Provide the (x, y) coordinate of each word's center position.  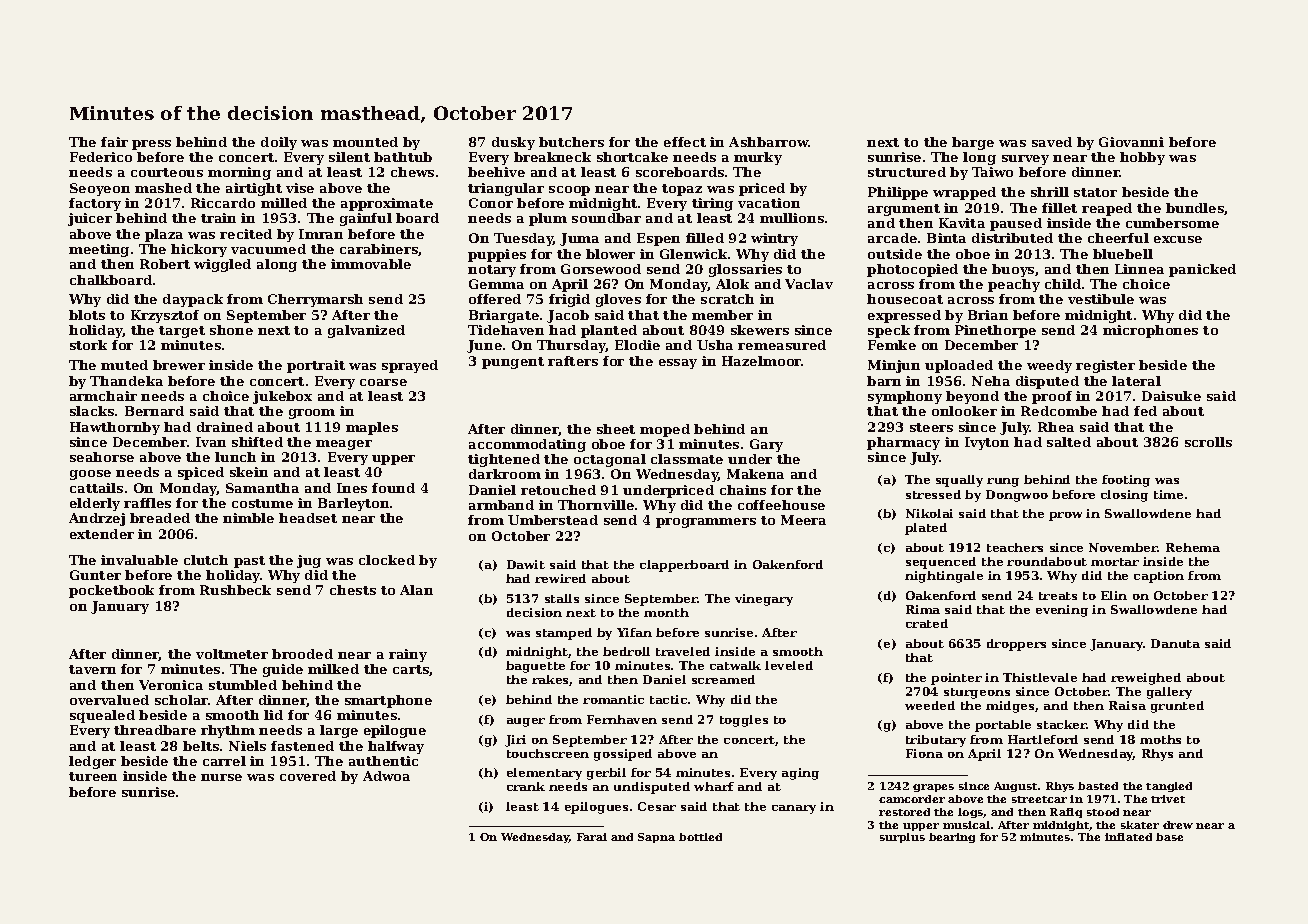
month (666, 612)
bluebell (1123, 254)
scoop (569, 191)
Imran (321, 234)
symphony (905, 397)
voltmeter (232, 654)
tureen (93, 776)
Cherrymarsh (315, 300)
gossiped (623, 755)
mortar (1115, 562)
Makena (755, 474)
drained (225, 427)
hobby (1142, 158)
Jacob (568, 316)
